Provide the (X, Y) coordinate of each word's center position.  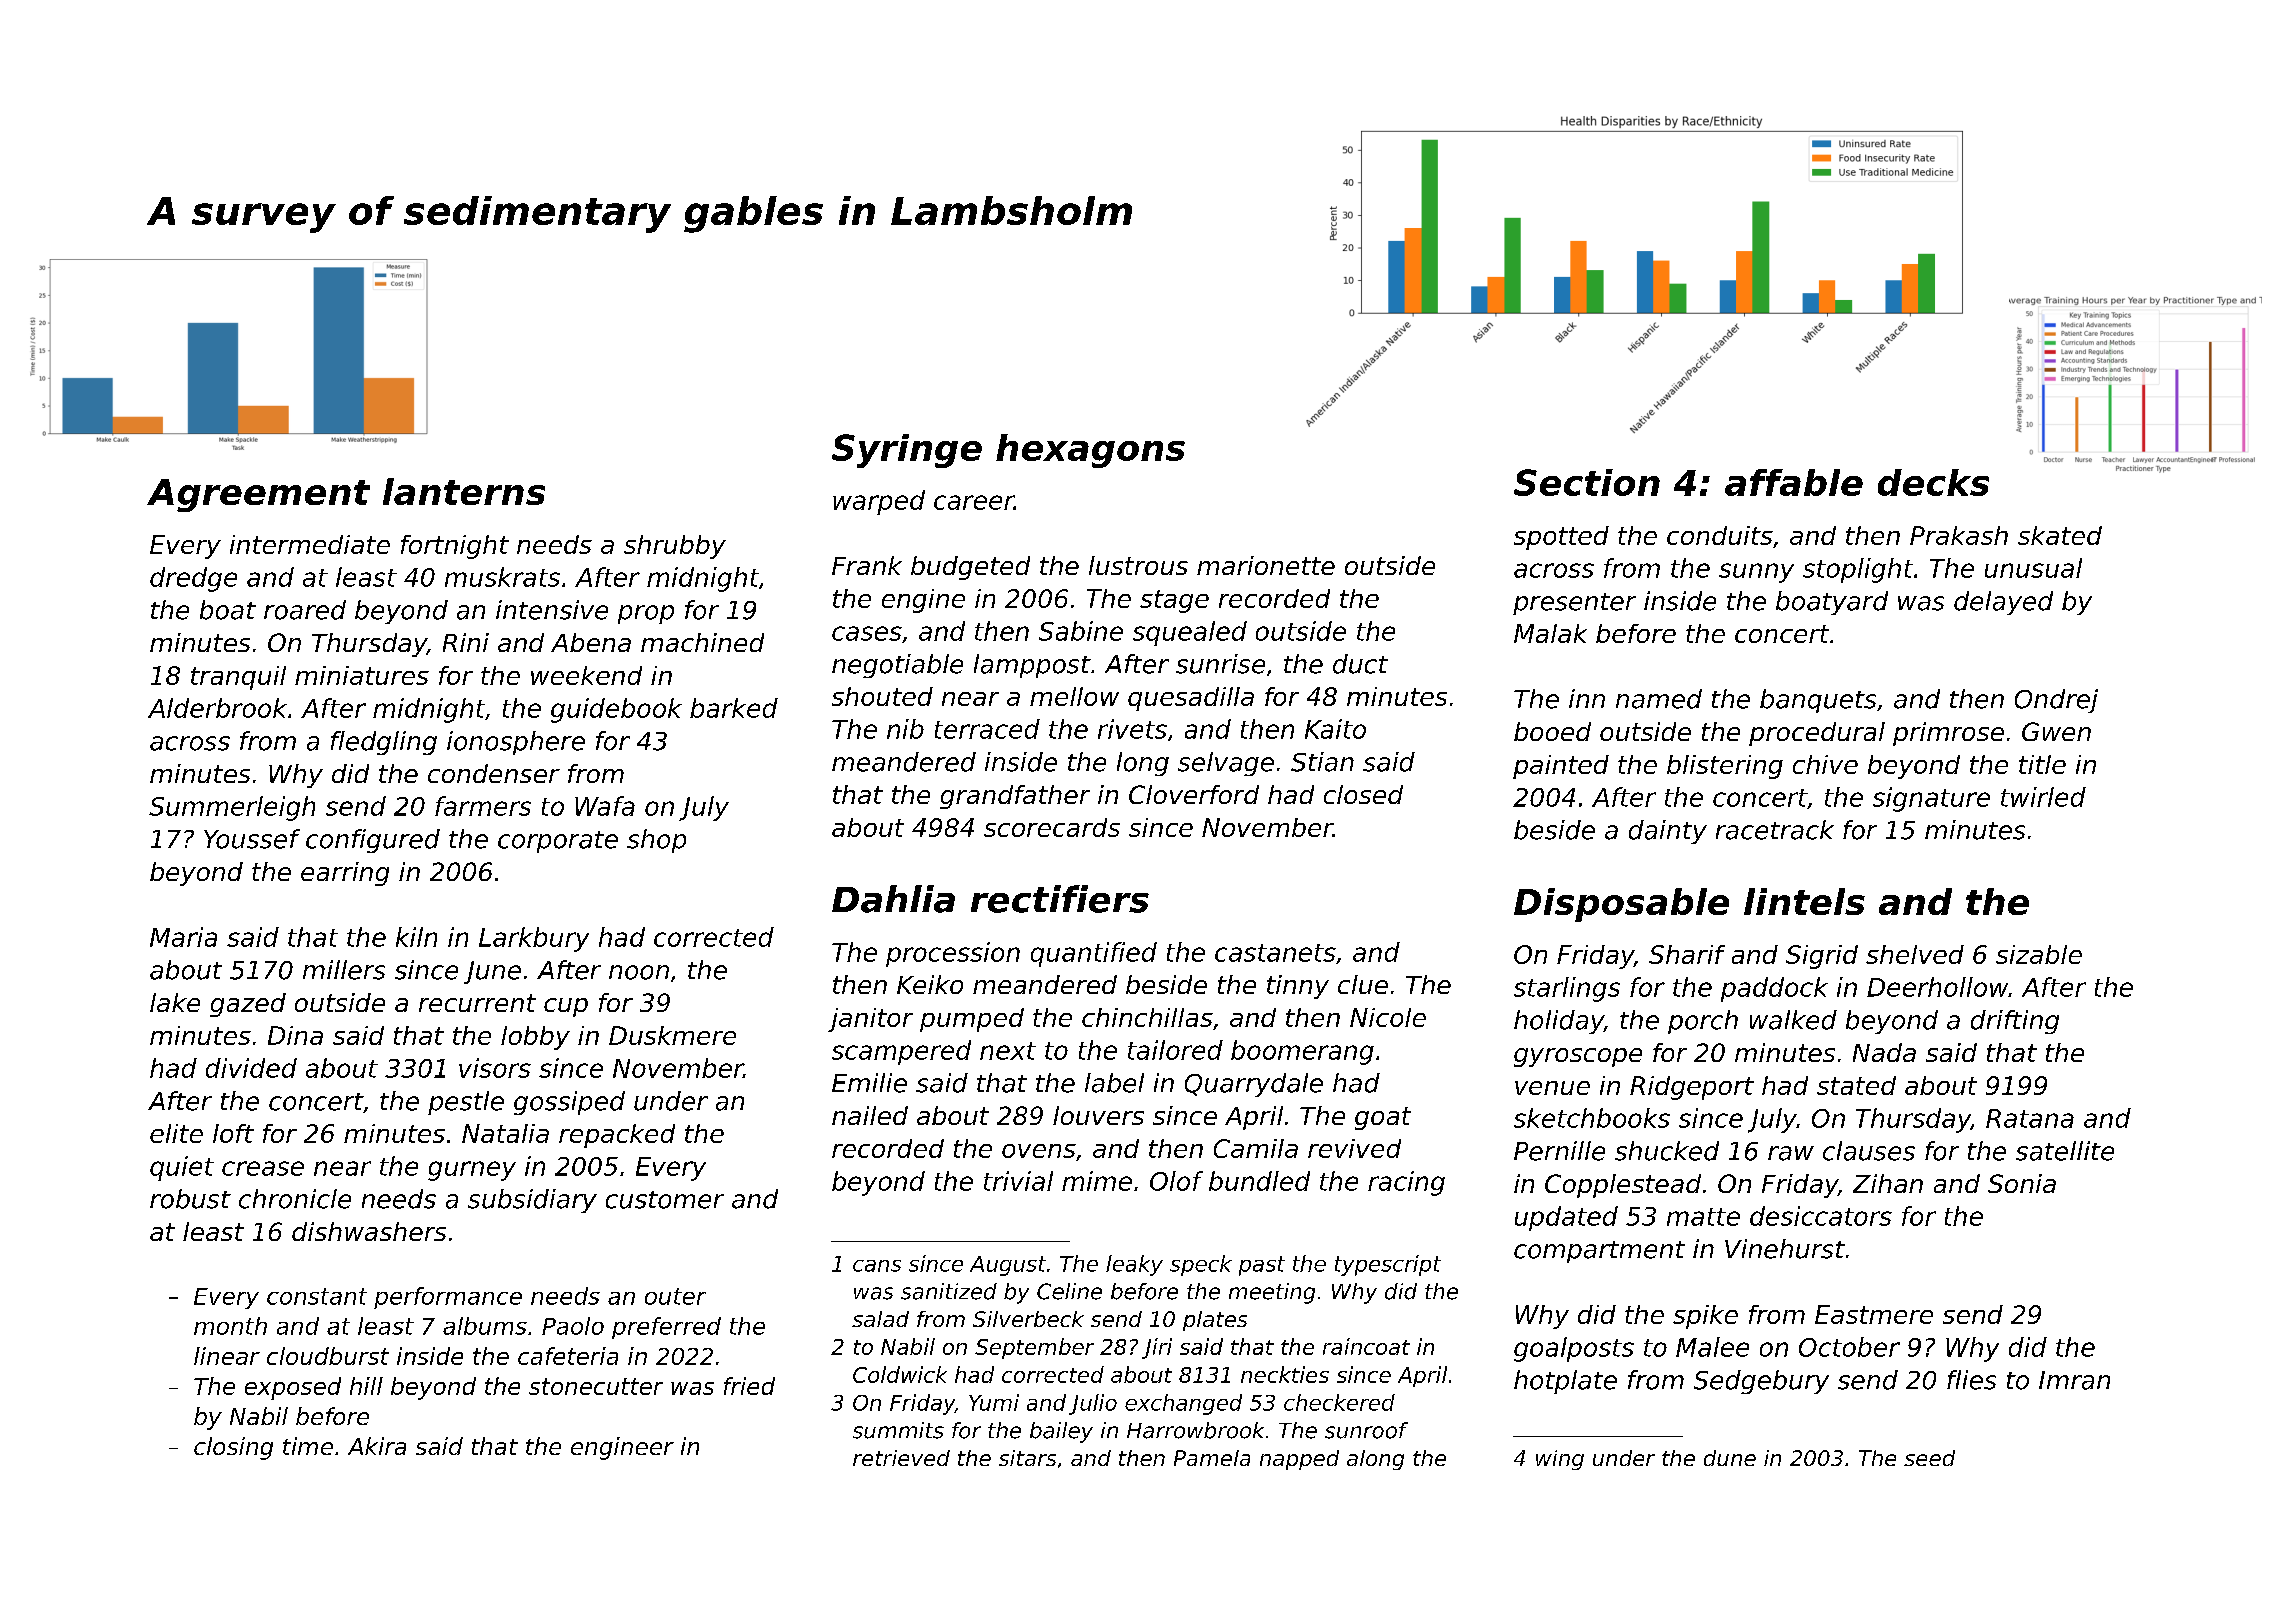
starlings (1567, 989)
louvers (1098, 1115)
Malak (1550, 633)
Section (1587, 482)
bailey (1061, 1432)
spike (1705, 1317)
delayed (2003, 603)
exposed (293, 1388)
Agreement (258, 495)
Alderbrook (217, 708)
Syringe (907, 451)
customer (665, 1200)
